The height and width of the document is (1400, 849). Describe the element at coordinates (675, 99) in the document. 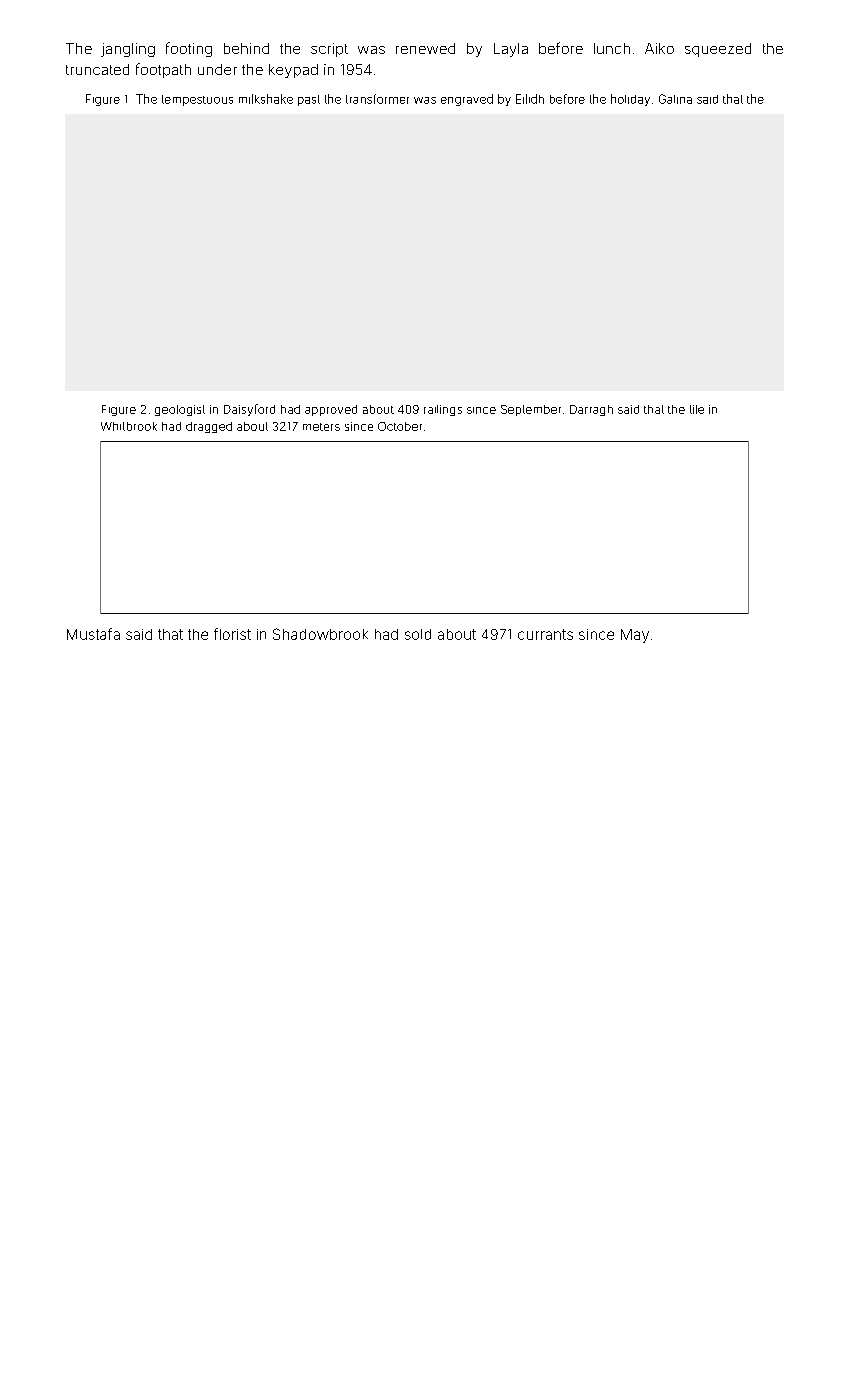

I see `Galina` at that location.
